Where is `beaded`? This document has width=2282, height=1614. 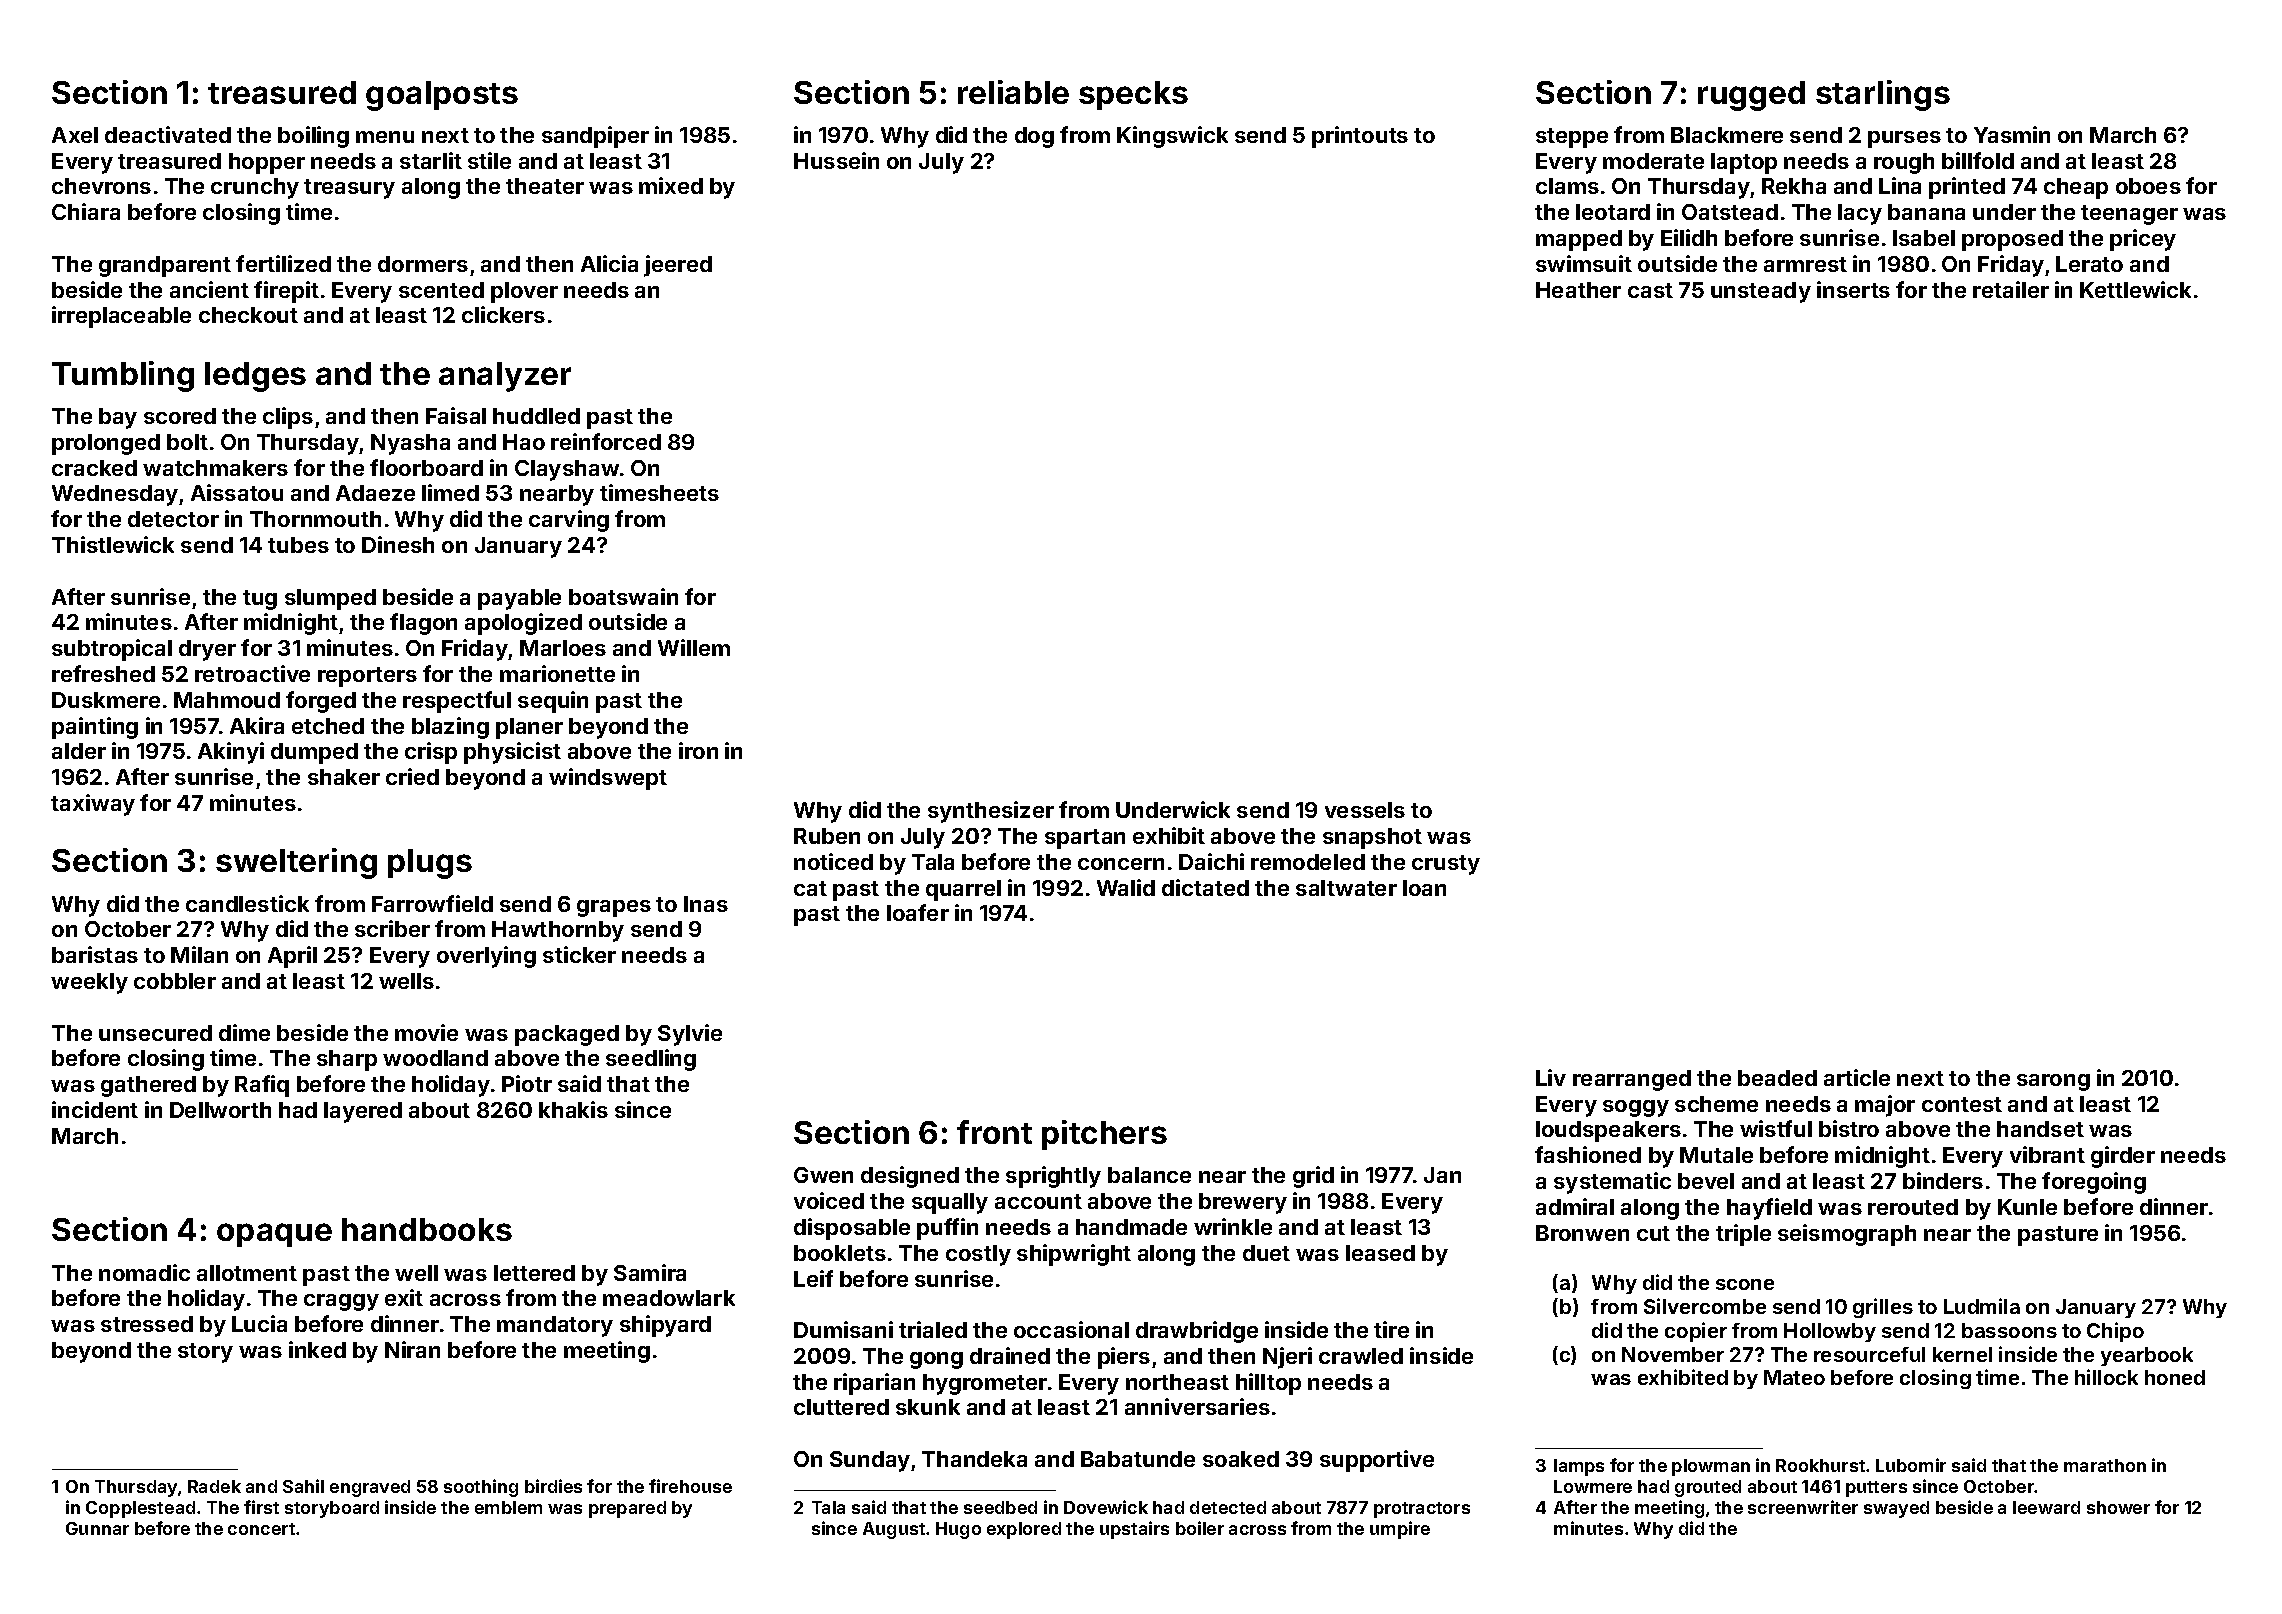
beaded is located at coordinates (1777, 1078).
